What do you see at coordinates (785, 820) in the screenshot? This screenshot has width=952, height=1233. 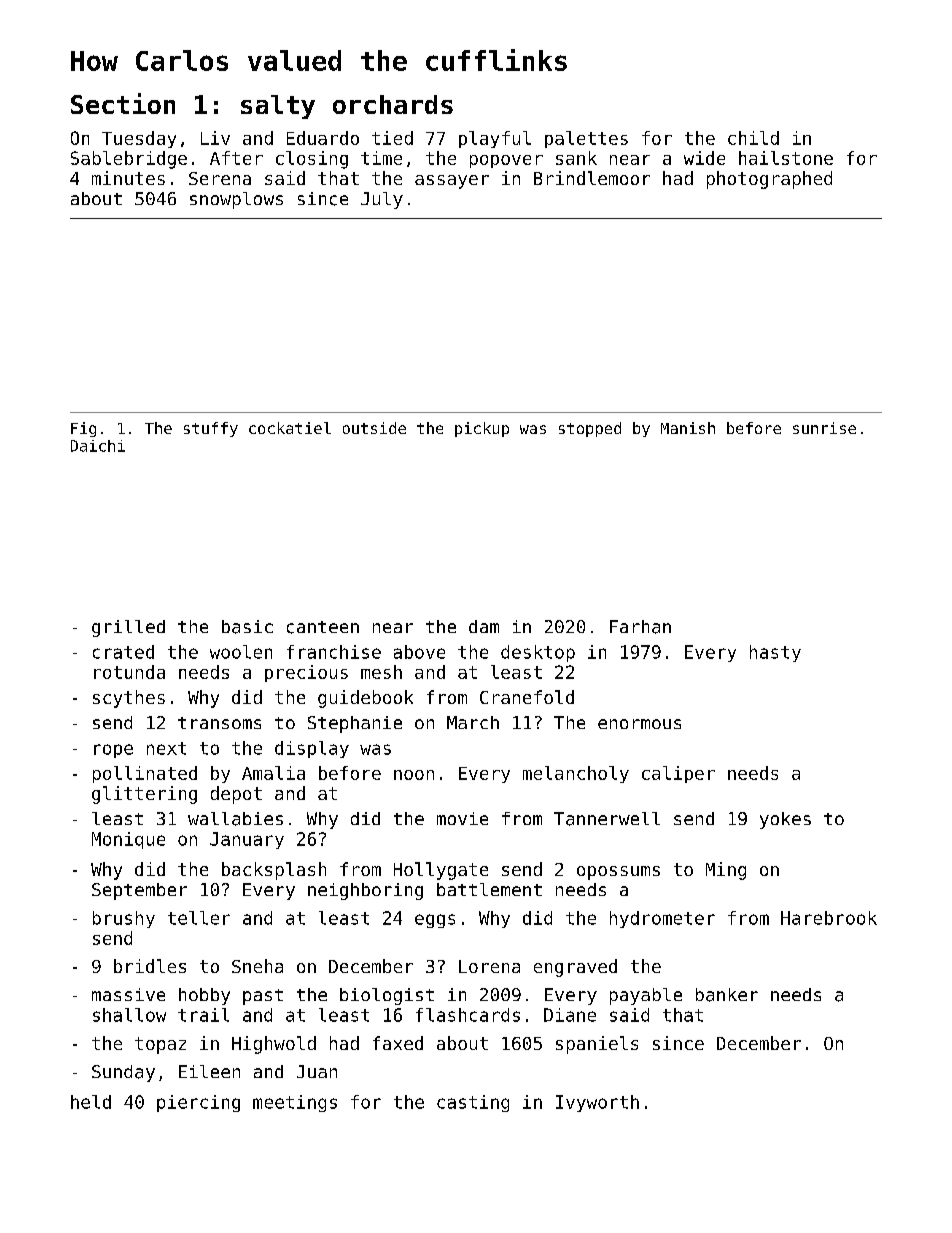 I see `yokes` at bounding box center [785, 820].
